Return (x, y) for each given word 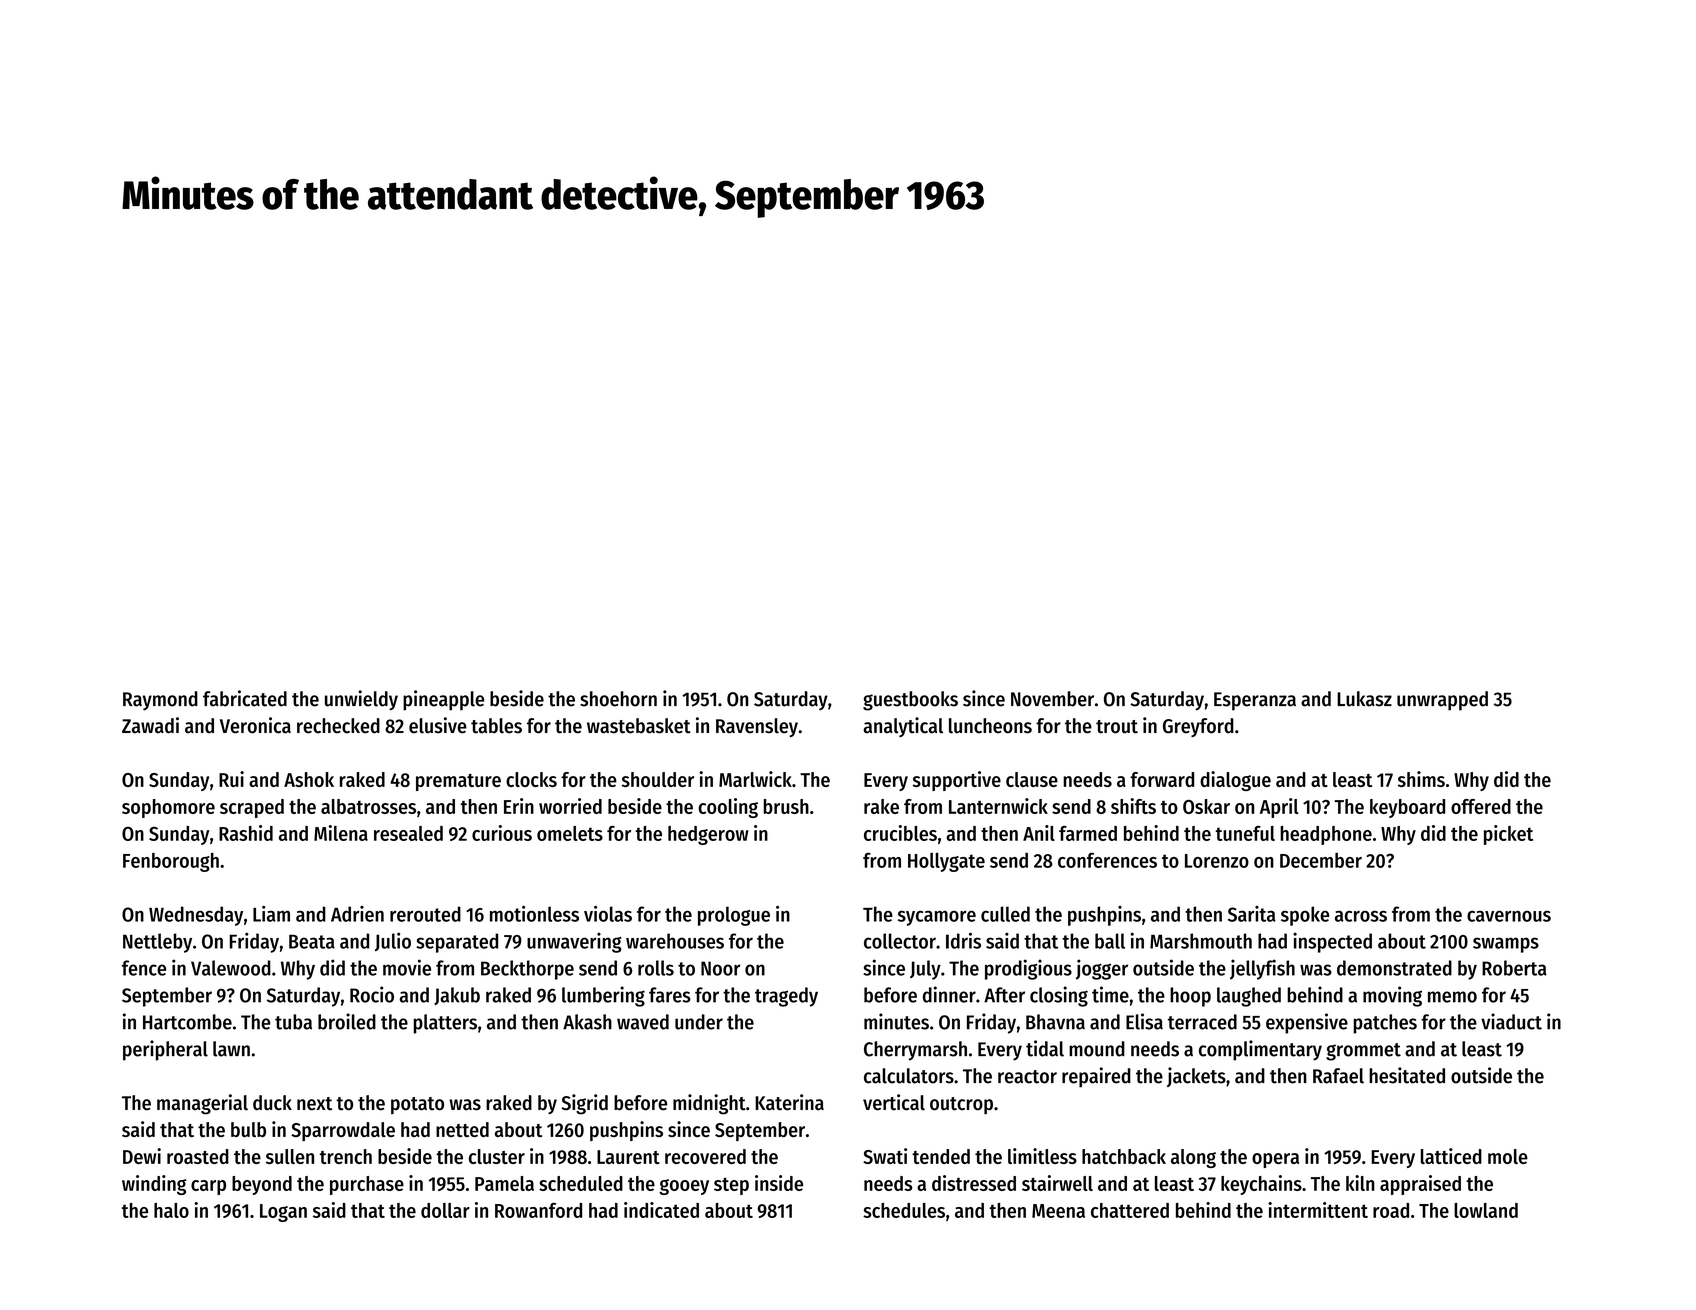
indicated (661, 1210)
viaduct (1511, 1021)
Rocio (372, 994)
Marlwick (755, 779)
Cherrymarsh (915, 1051)
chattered (1130, 1210)
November (1052, 699)
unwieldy (361, 700)
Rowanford (538, 1210)
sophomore (168, 808)
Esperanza (1255, 701)
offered (1481, 806)
